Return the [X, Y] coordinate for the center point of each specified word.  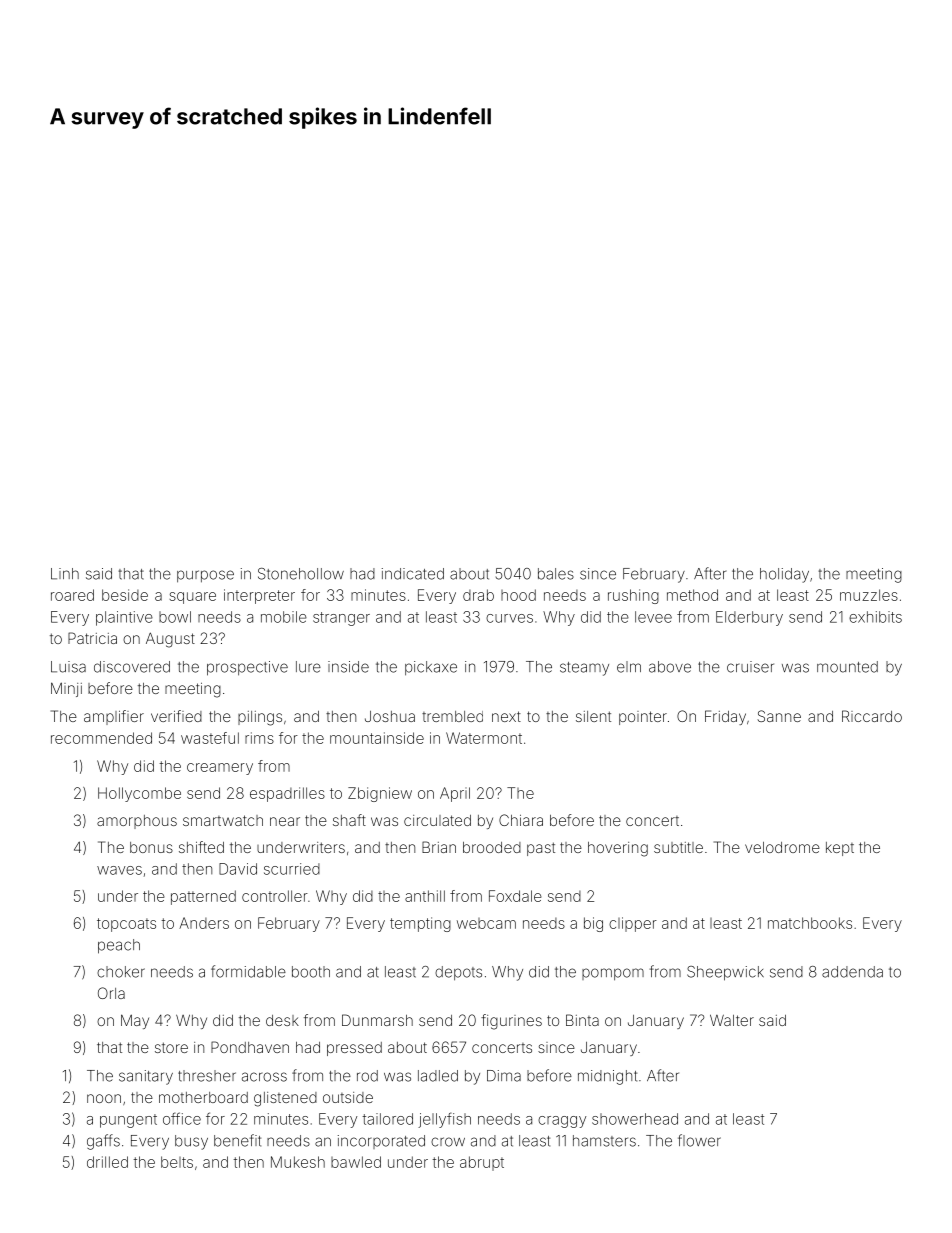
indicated [413, 574]
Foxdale [515, 896]
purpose [205, 576]
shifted [201, 847]
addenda [852, 972]
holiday [784, 575]
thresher [207, 1076]
